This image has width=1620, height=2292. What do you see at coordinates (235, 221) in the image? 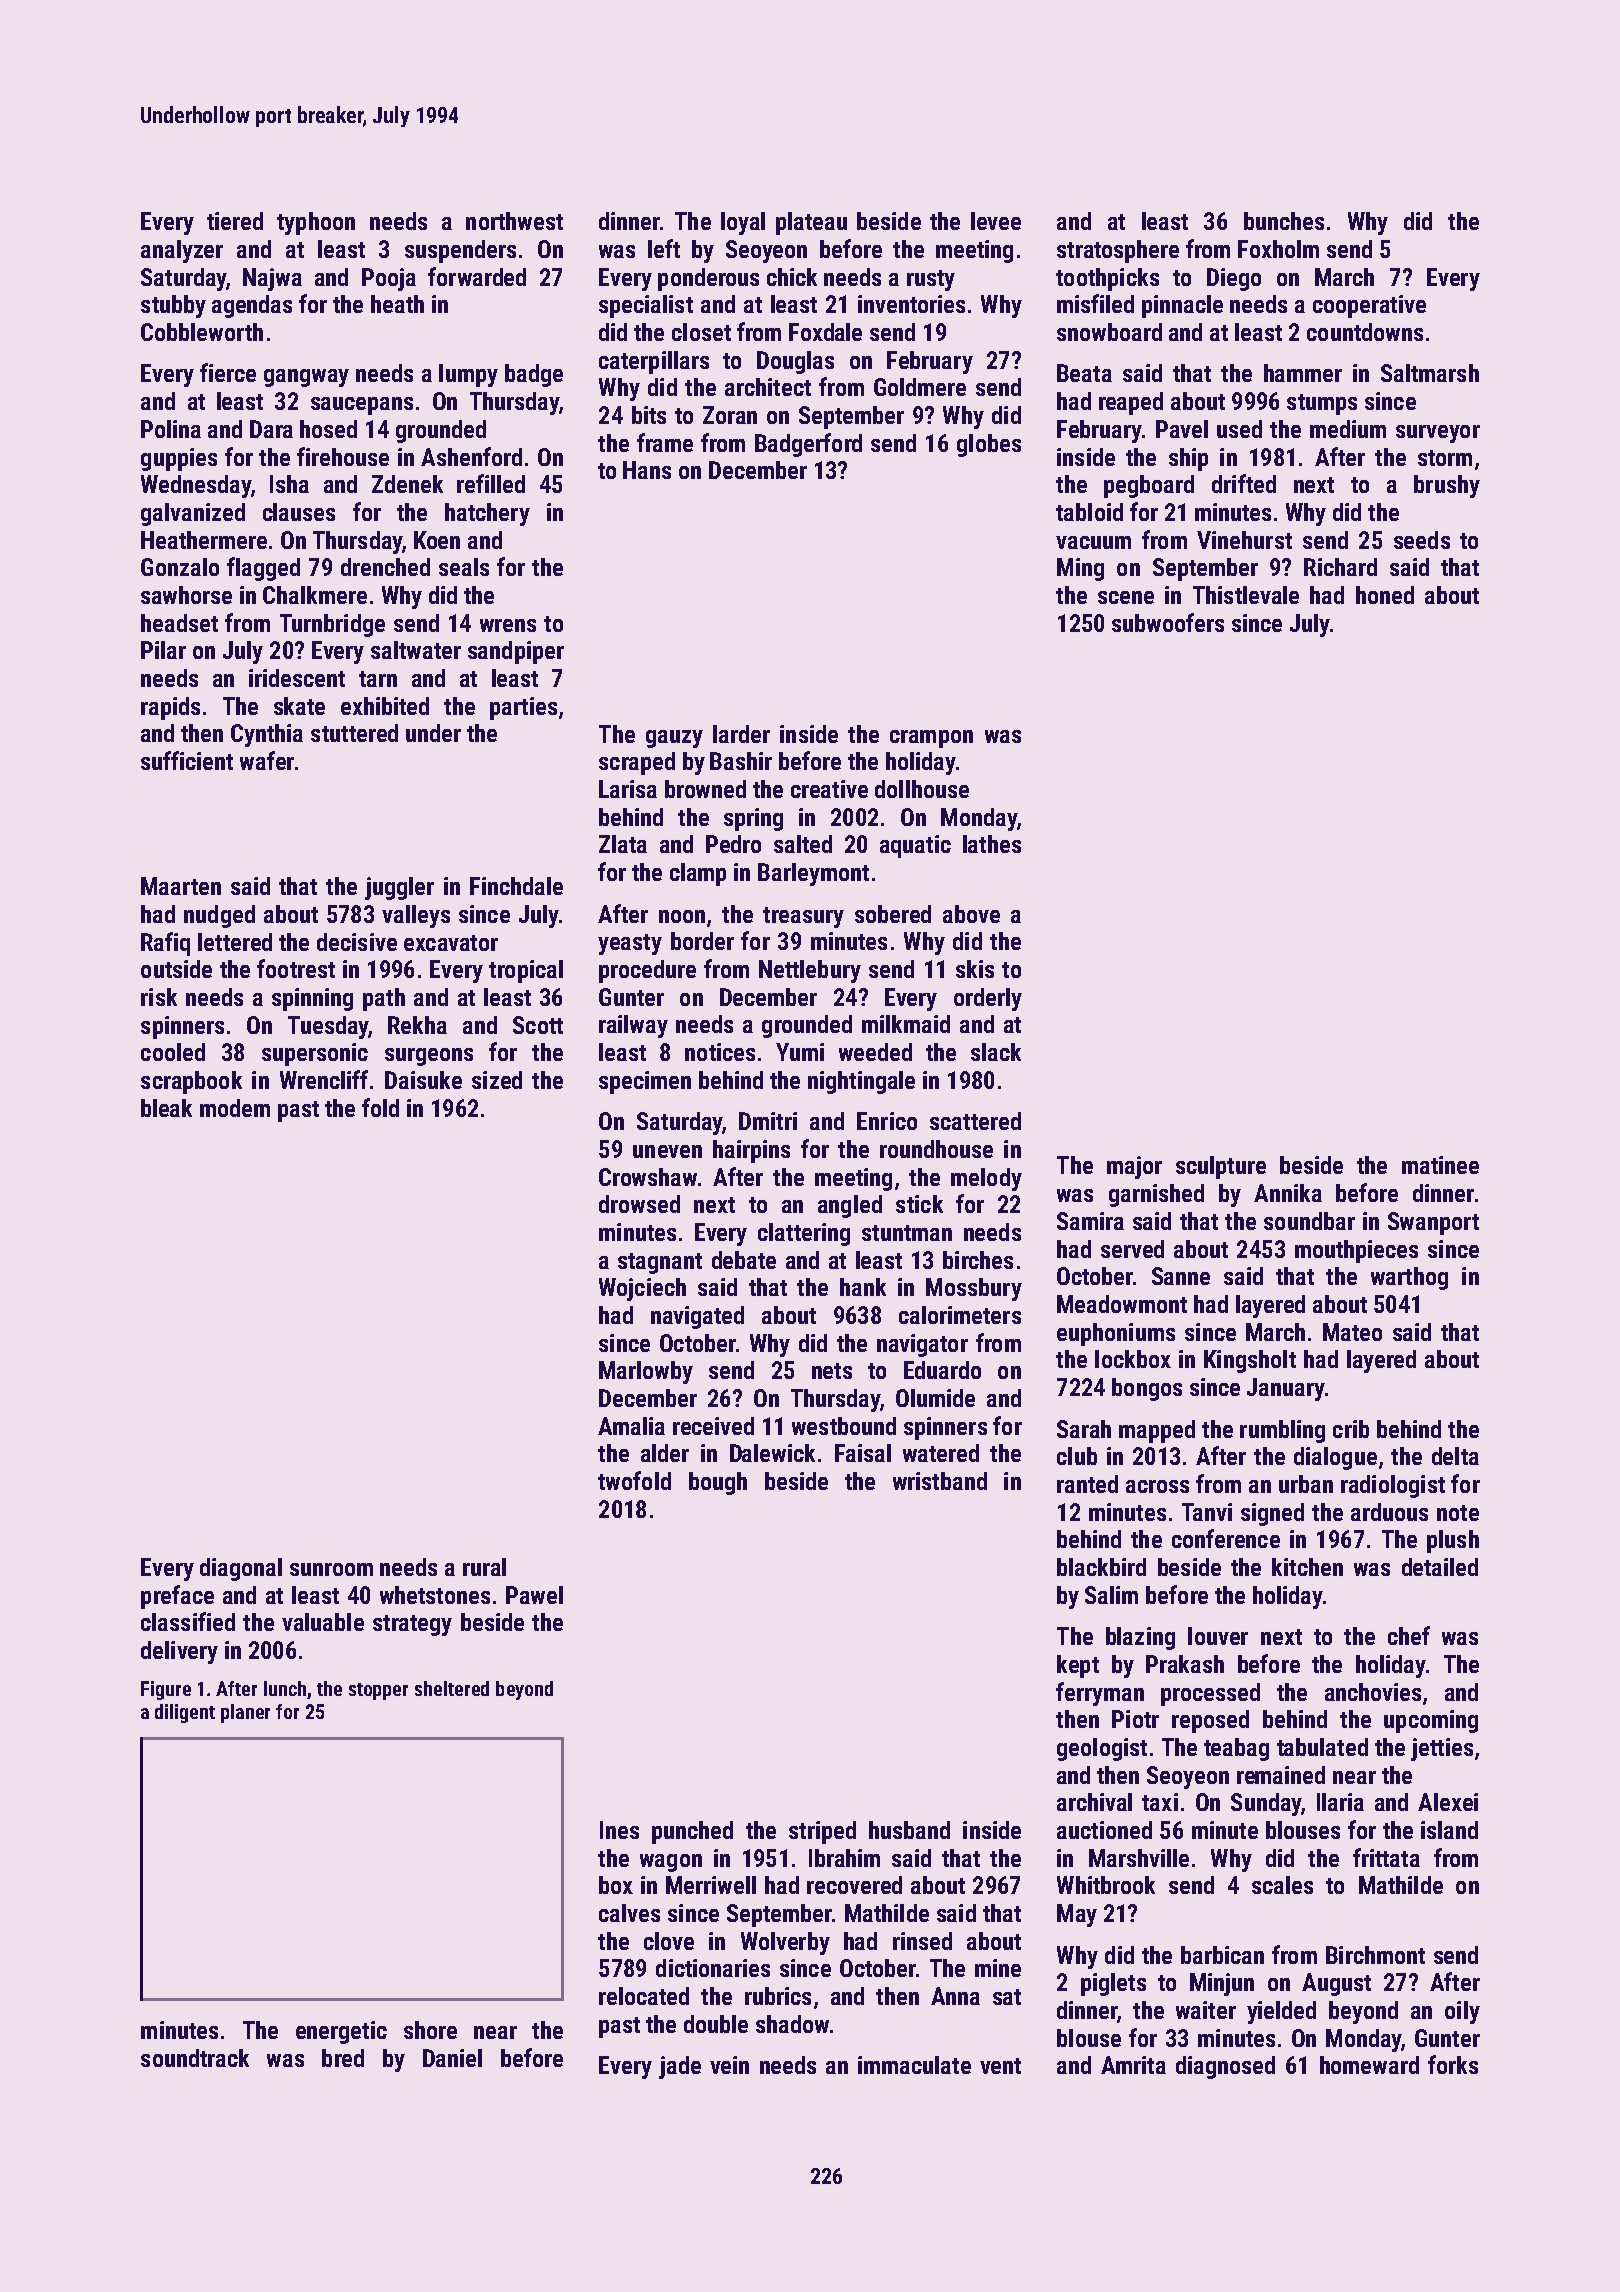
I see `tiered` at bounding box center [235, 221].
